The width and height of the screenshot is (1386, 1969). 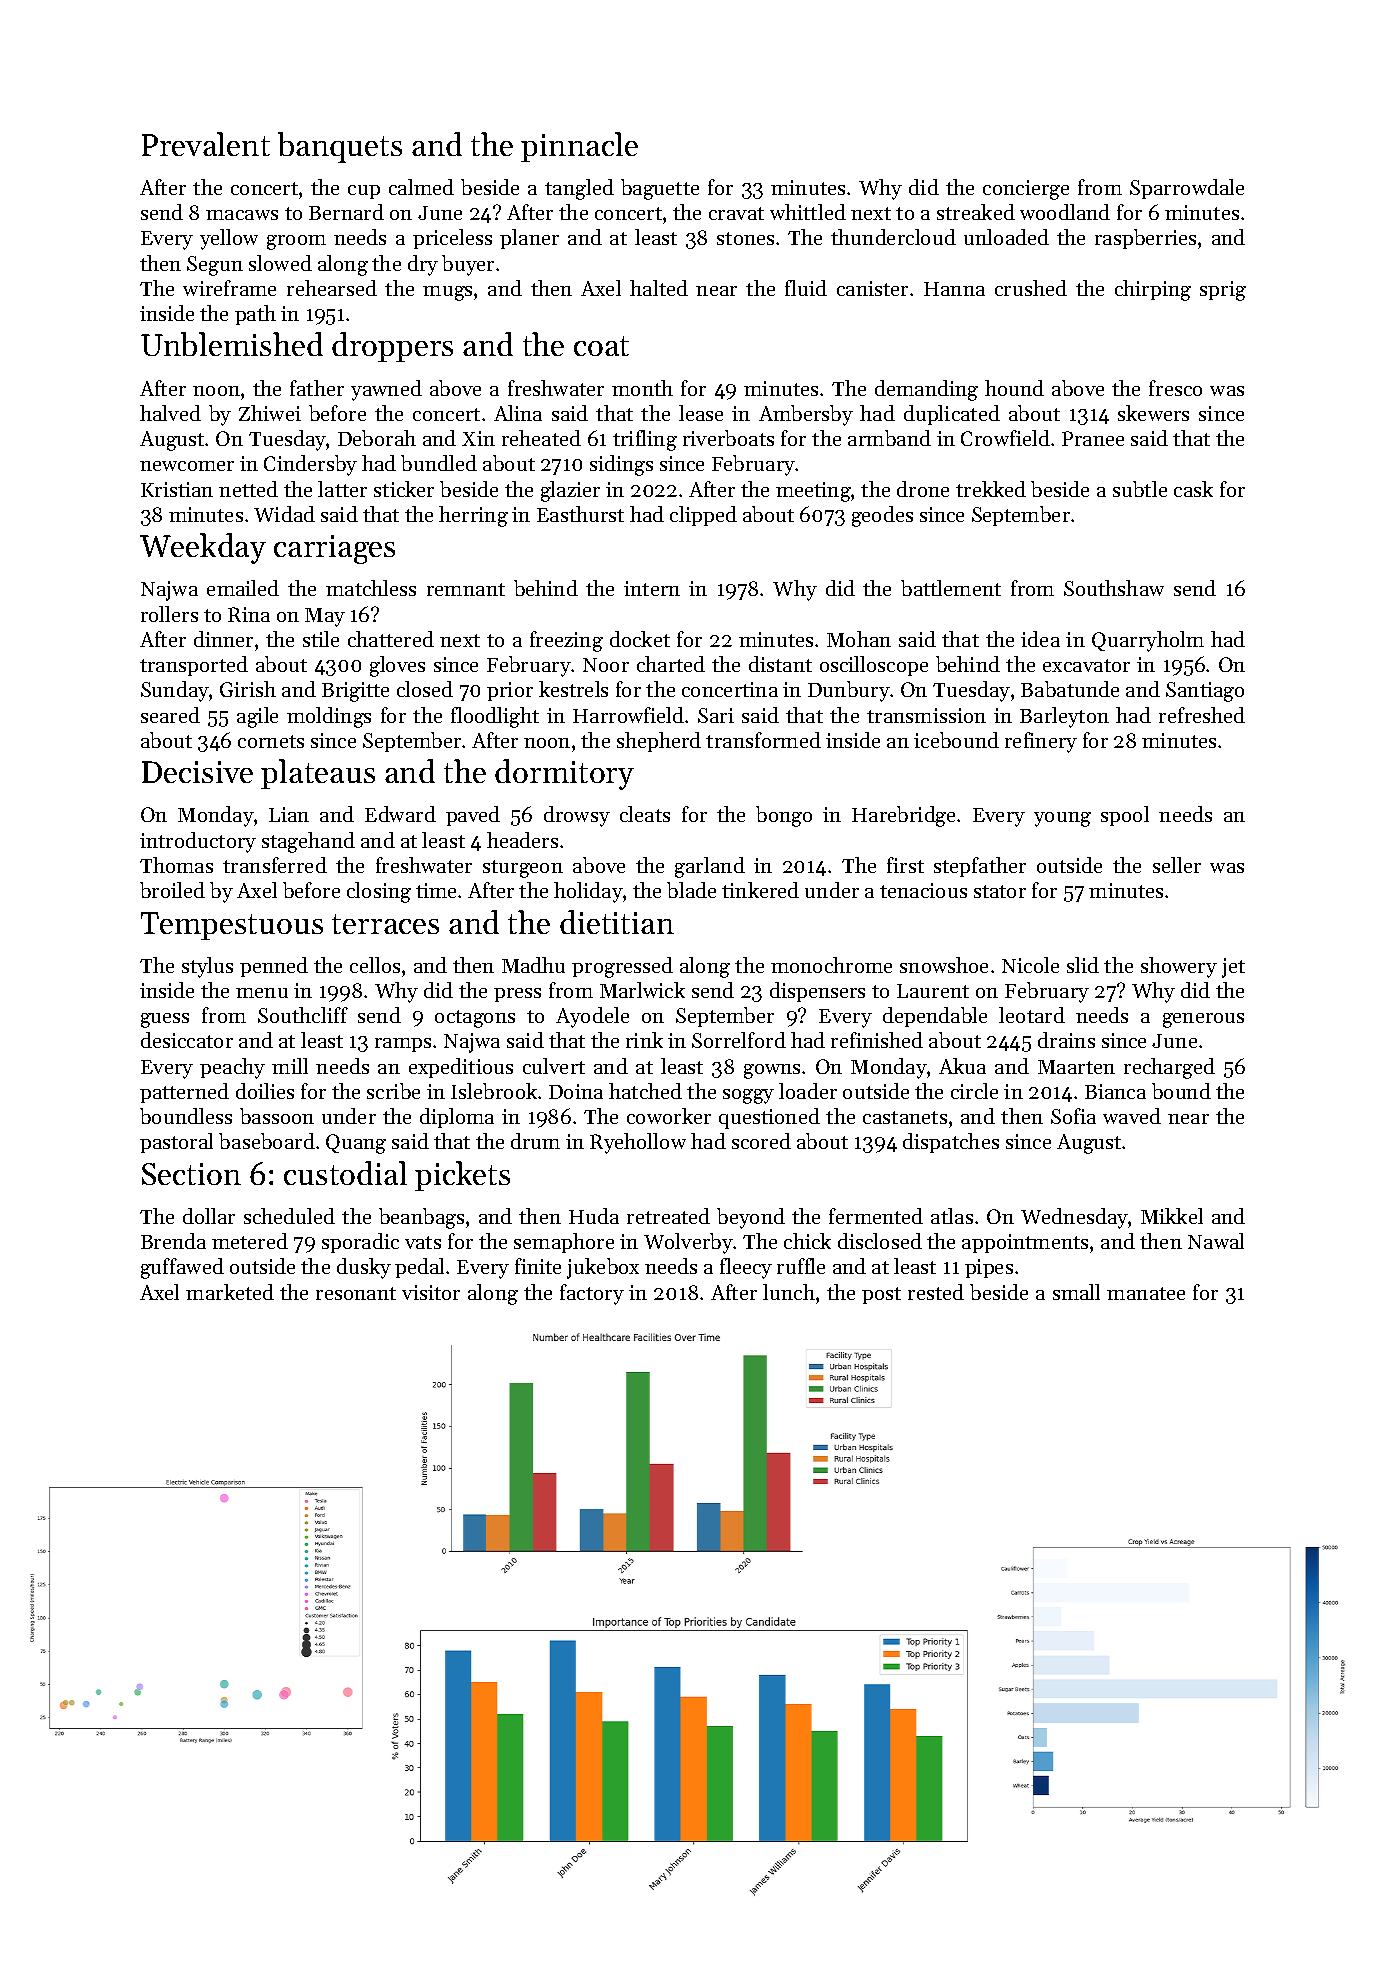 What do you see at coordinates (230, 1292) in the screenshot?
I see `marketed` at bounding box center [230, 1292].
